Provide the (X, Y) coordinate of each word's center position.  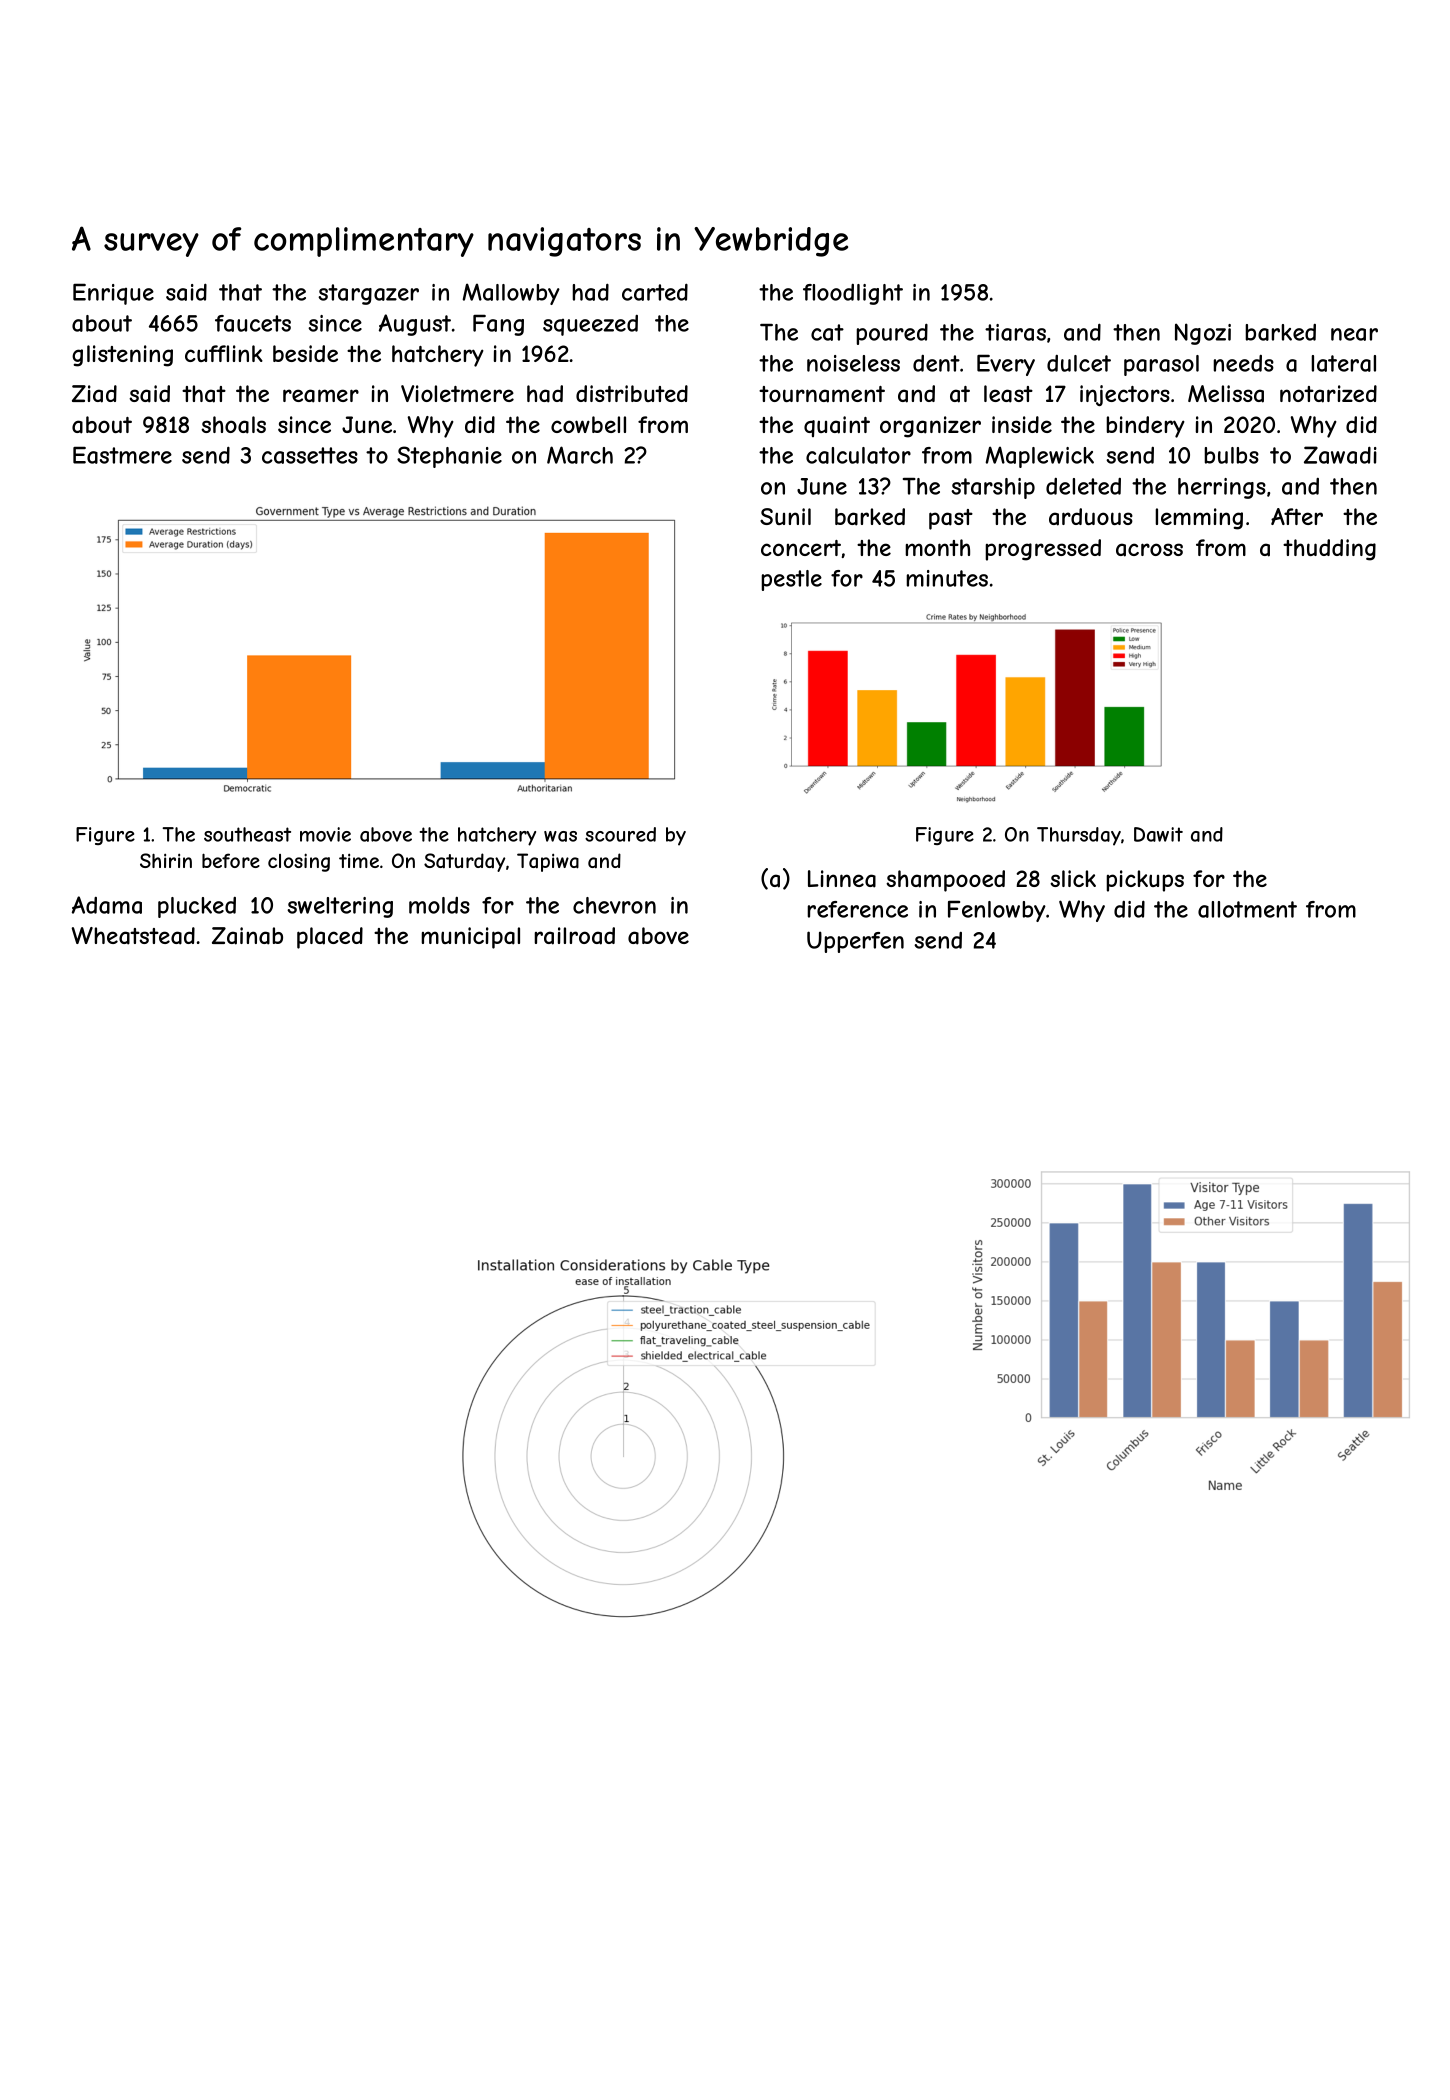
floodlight (853, 294)
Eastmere (122, 455)
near (1354, 334)
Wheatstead (133, 936)
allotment (1247, 909)
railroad (574, 936)
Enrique (113, 294)
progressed (1043, 550)
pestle (791, 580)
